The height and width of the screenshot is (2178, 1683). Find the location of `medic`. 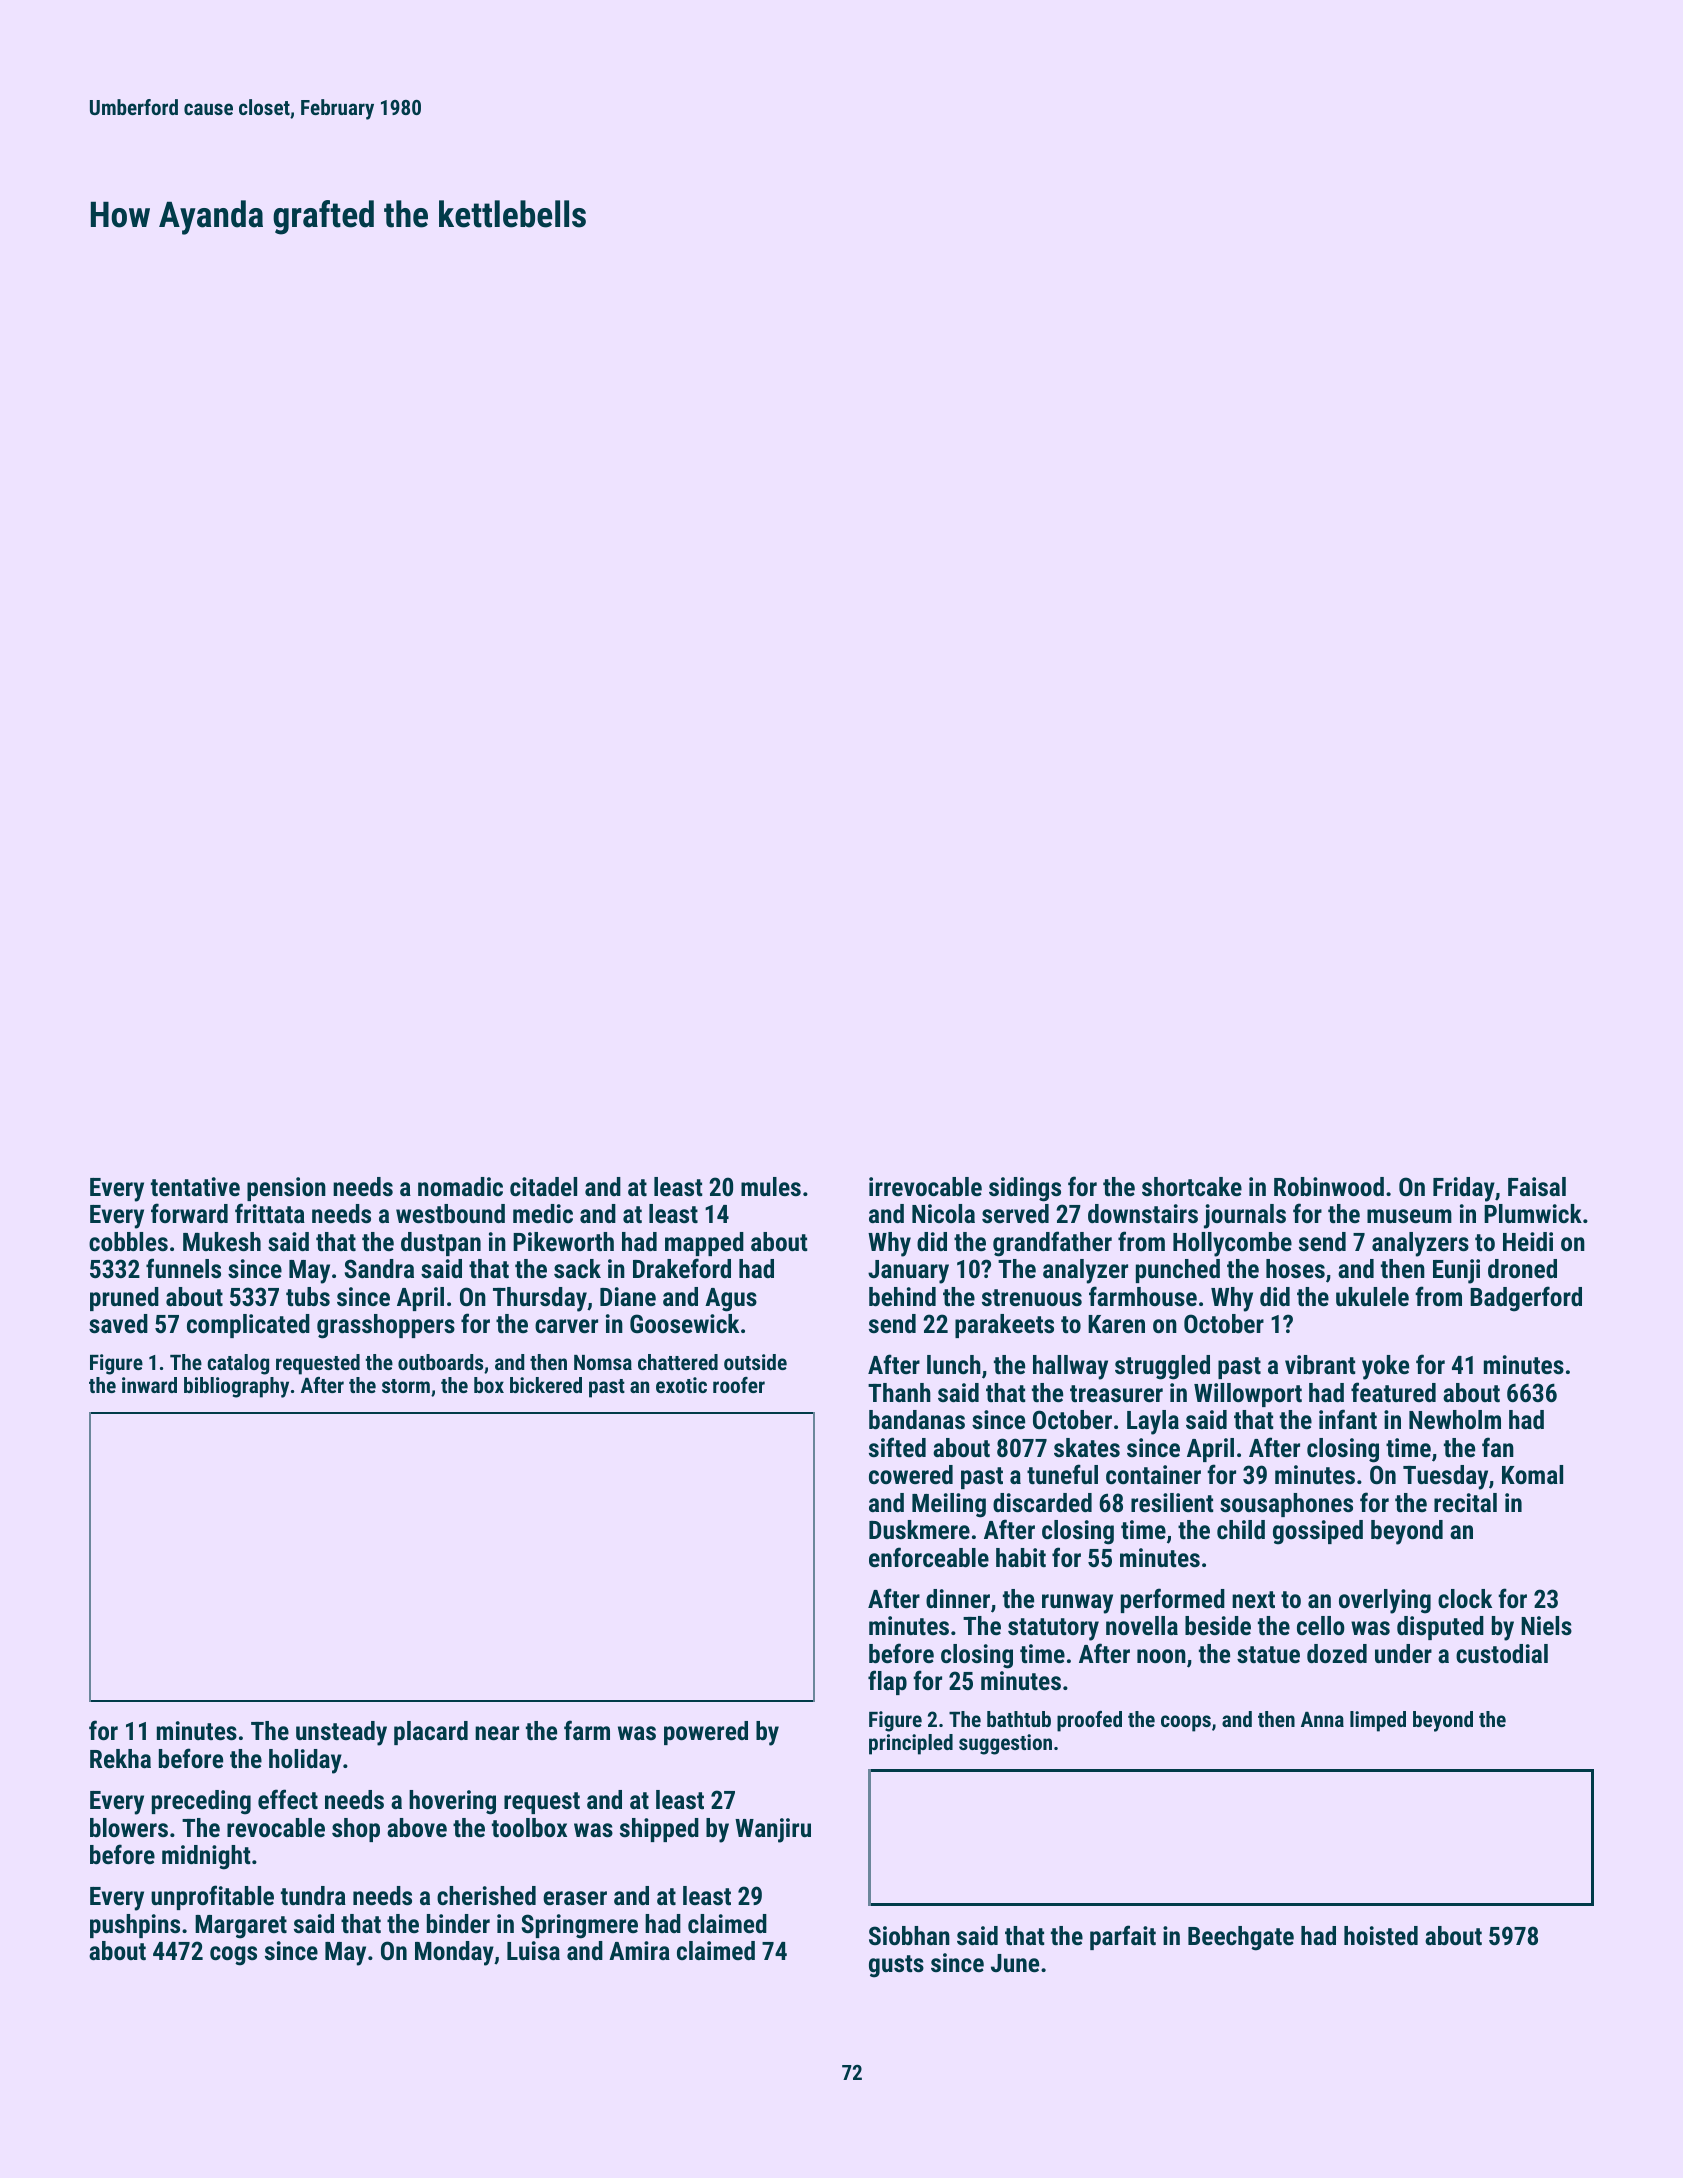

medic is located at coordinates (543, 1213).
